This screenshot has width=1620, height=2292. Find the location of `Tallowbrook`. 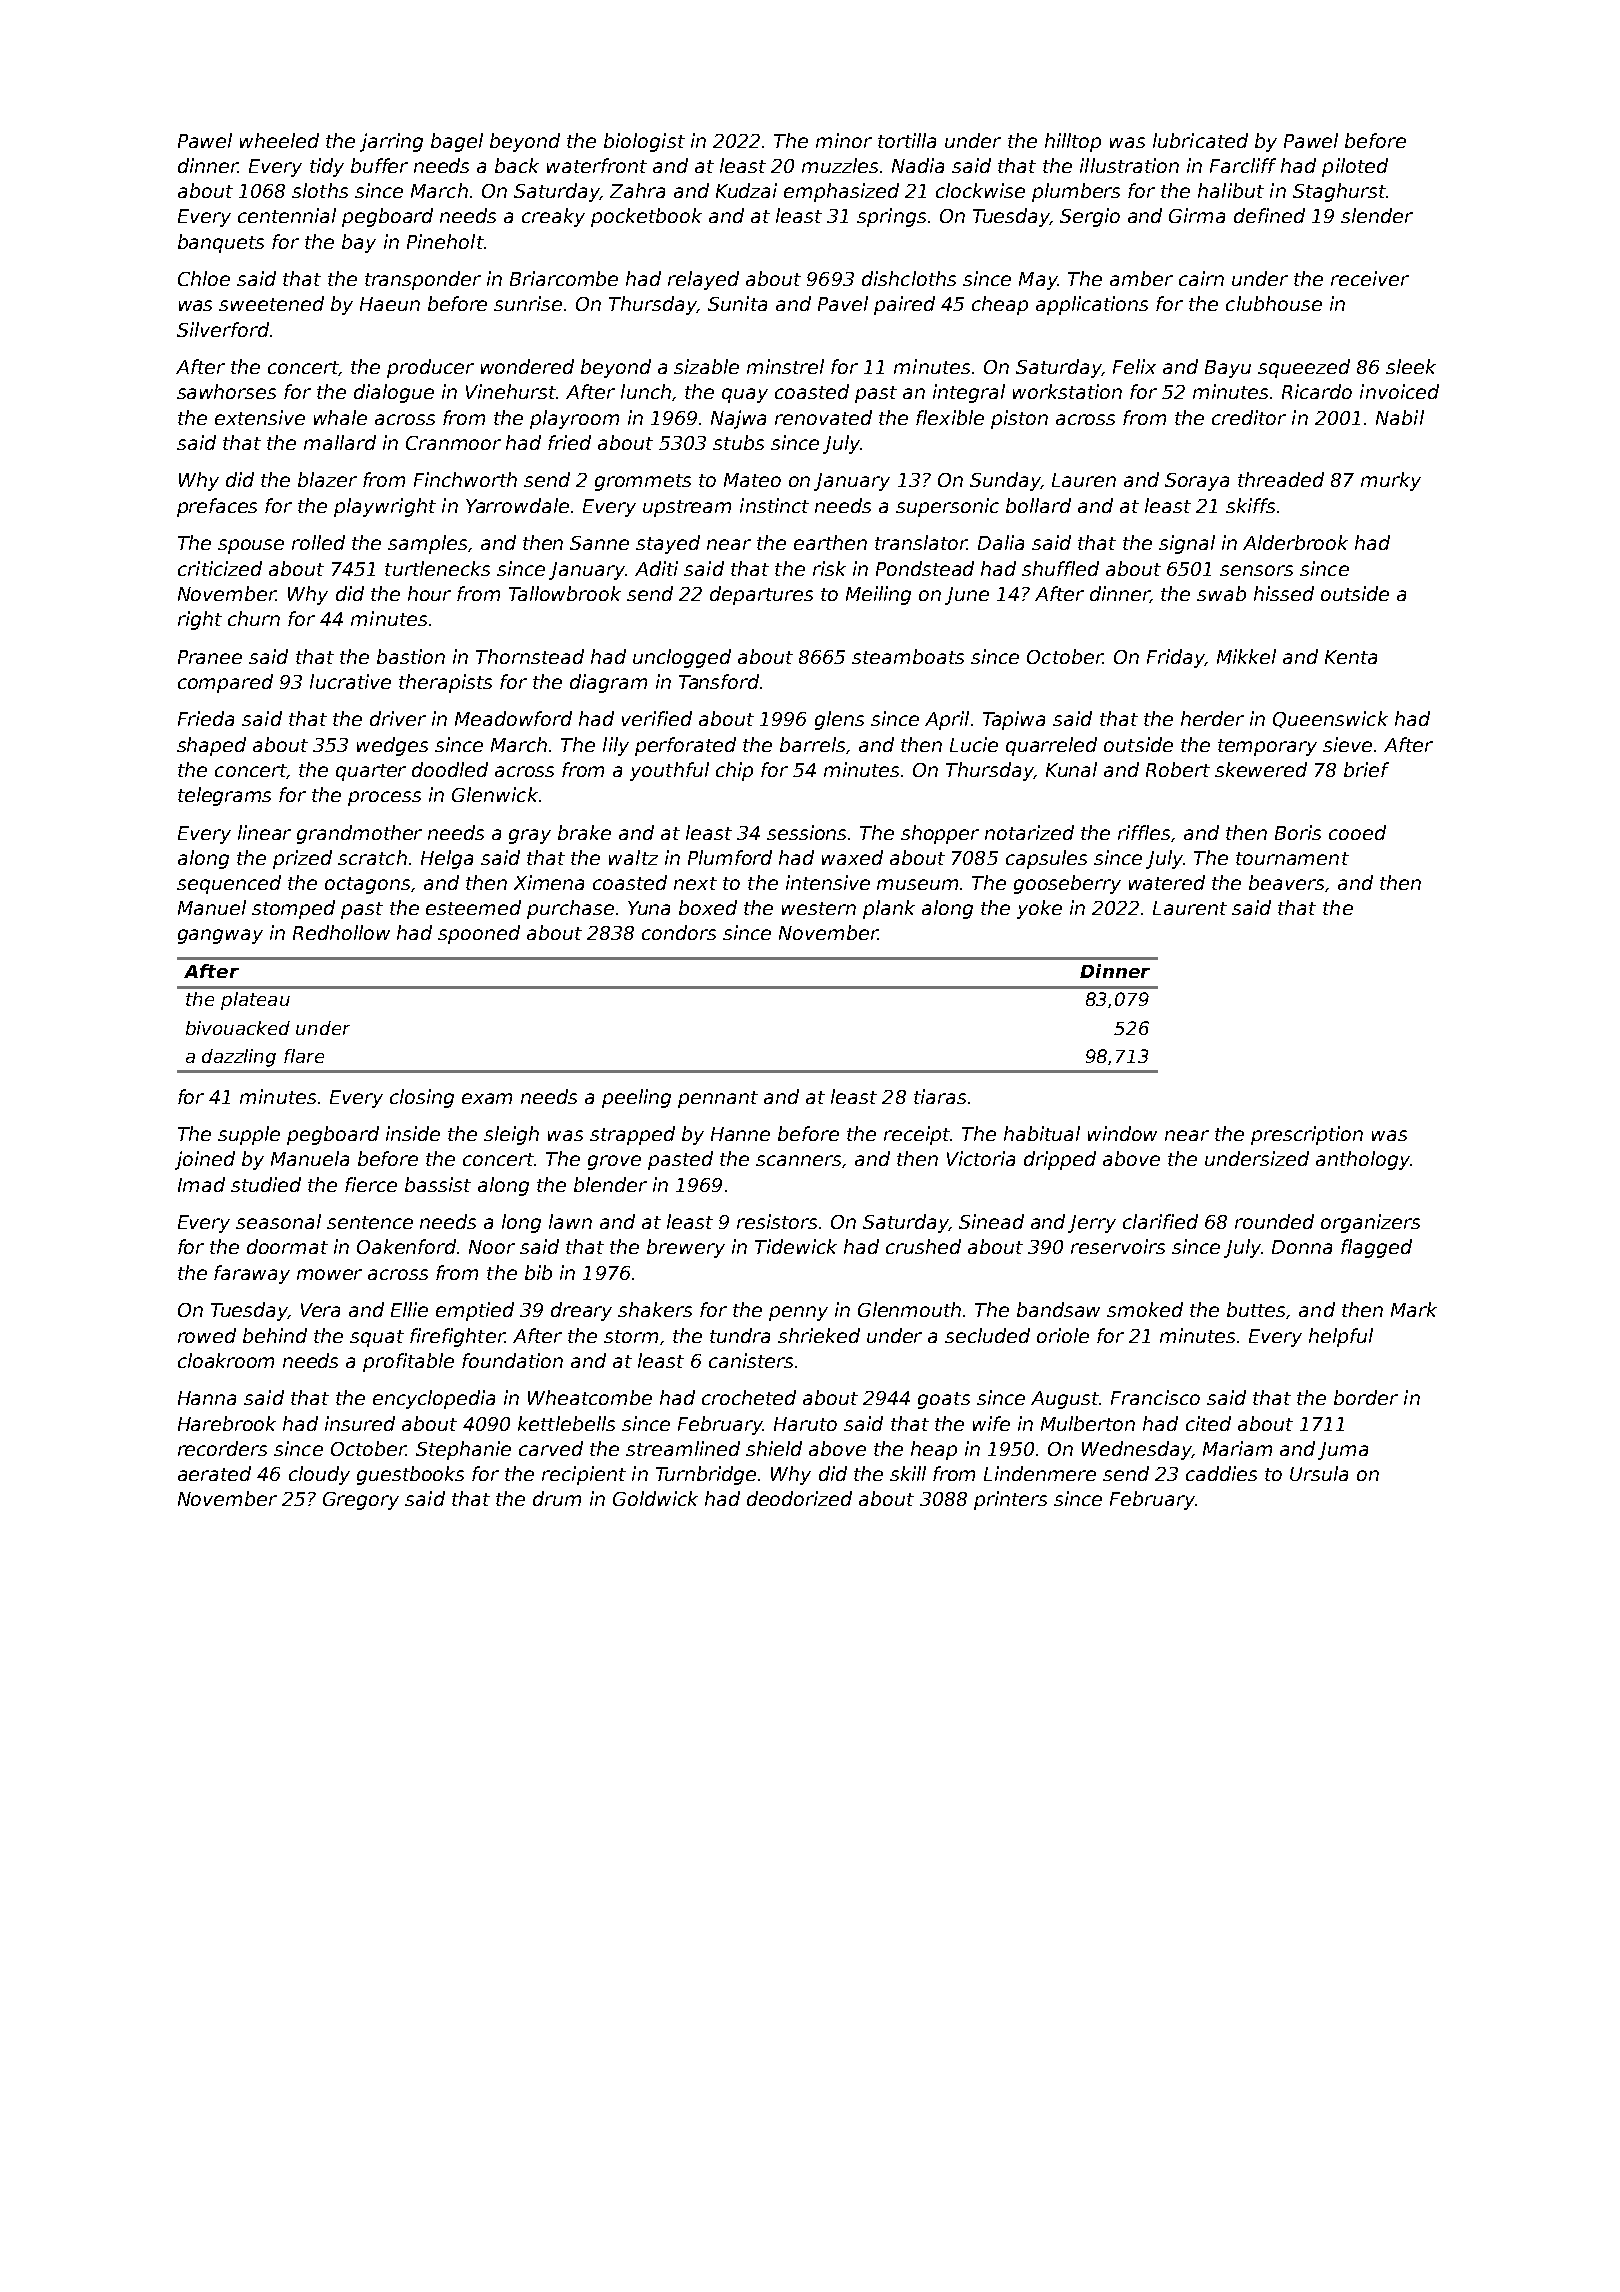

Tallowbrook is located at coordinates (565, 593).
